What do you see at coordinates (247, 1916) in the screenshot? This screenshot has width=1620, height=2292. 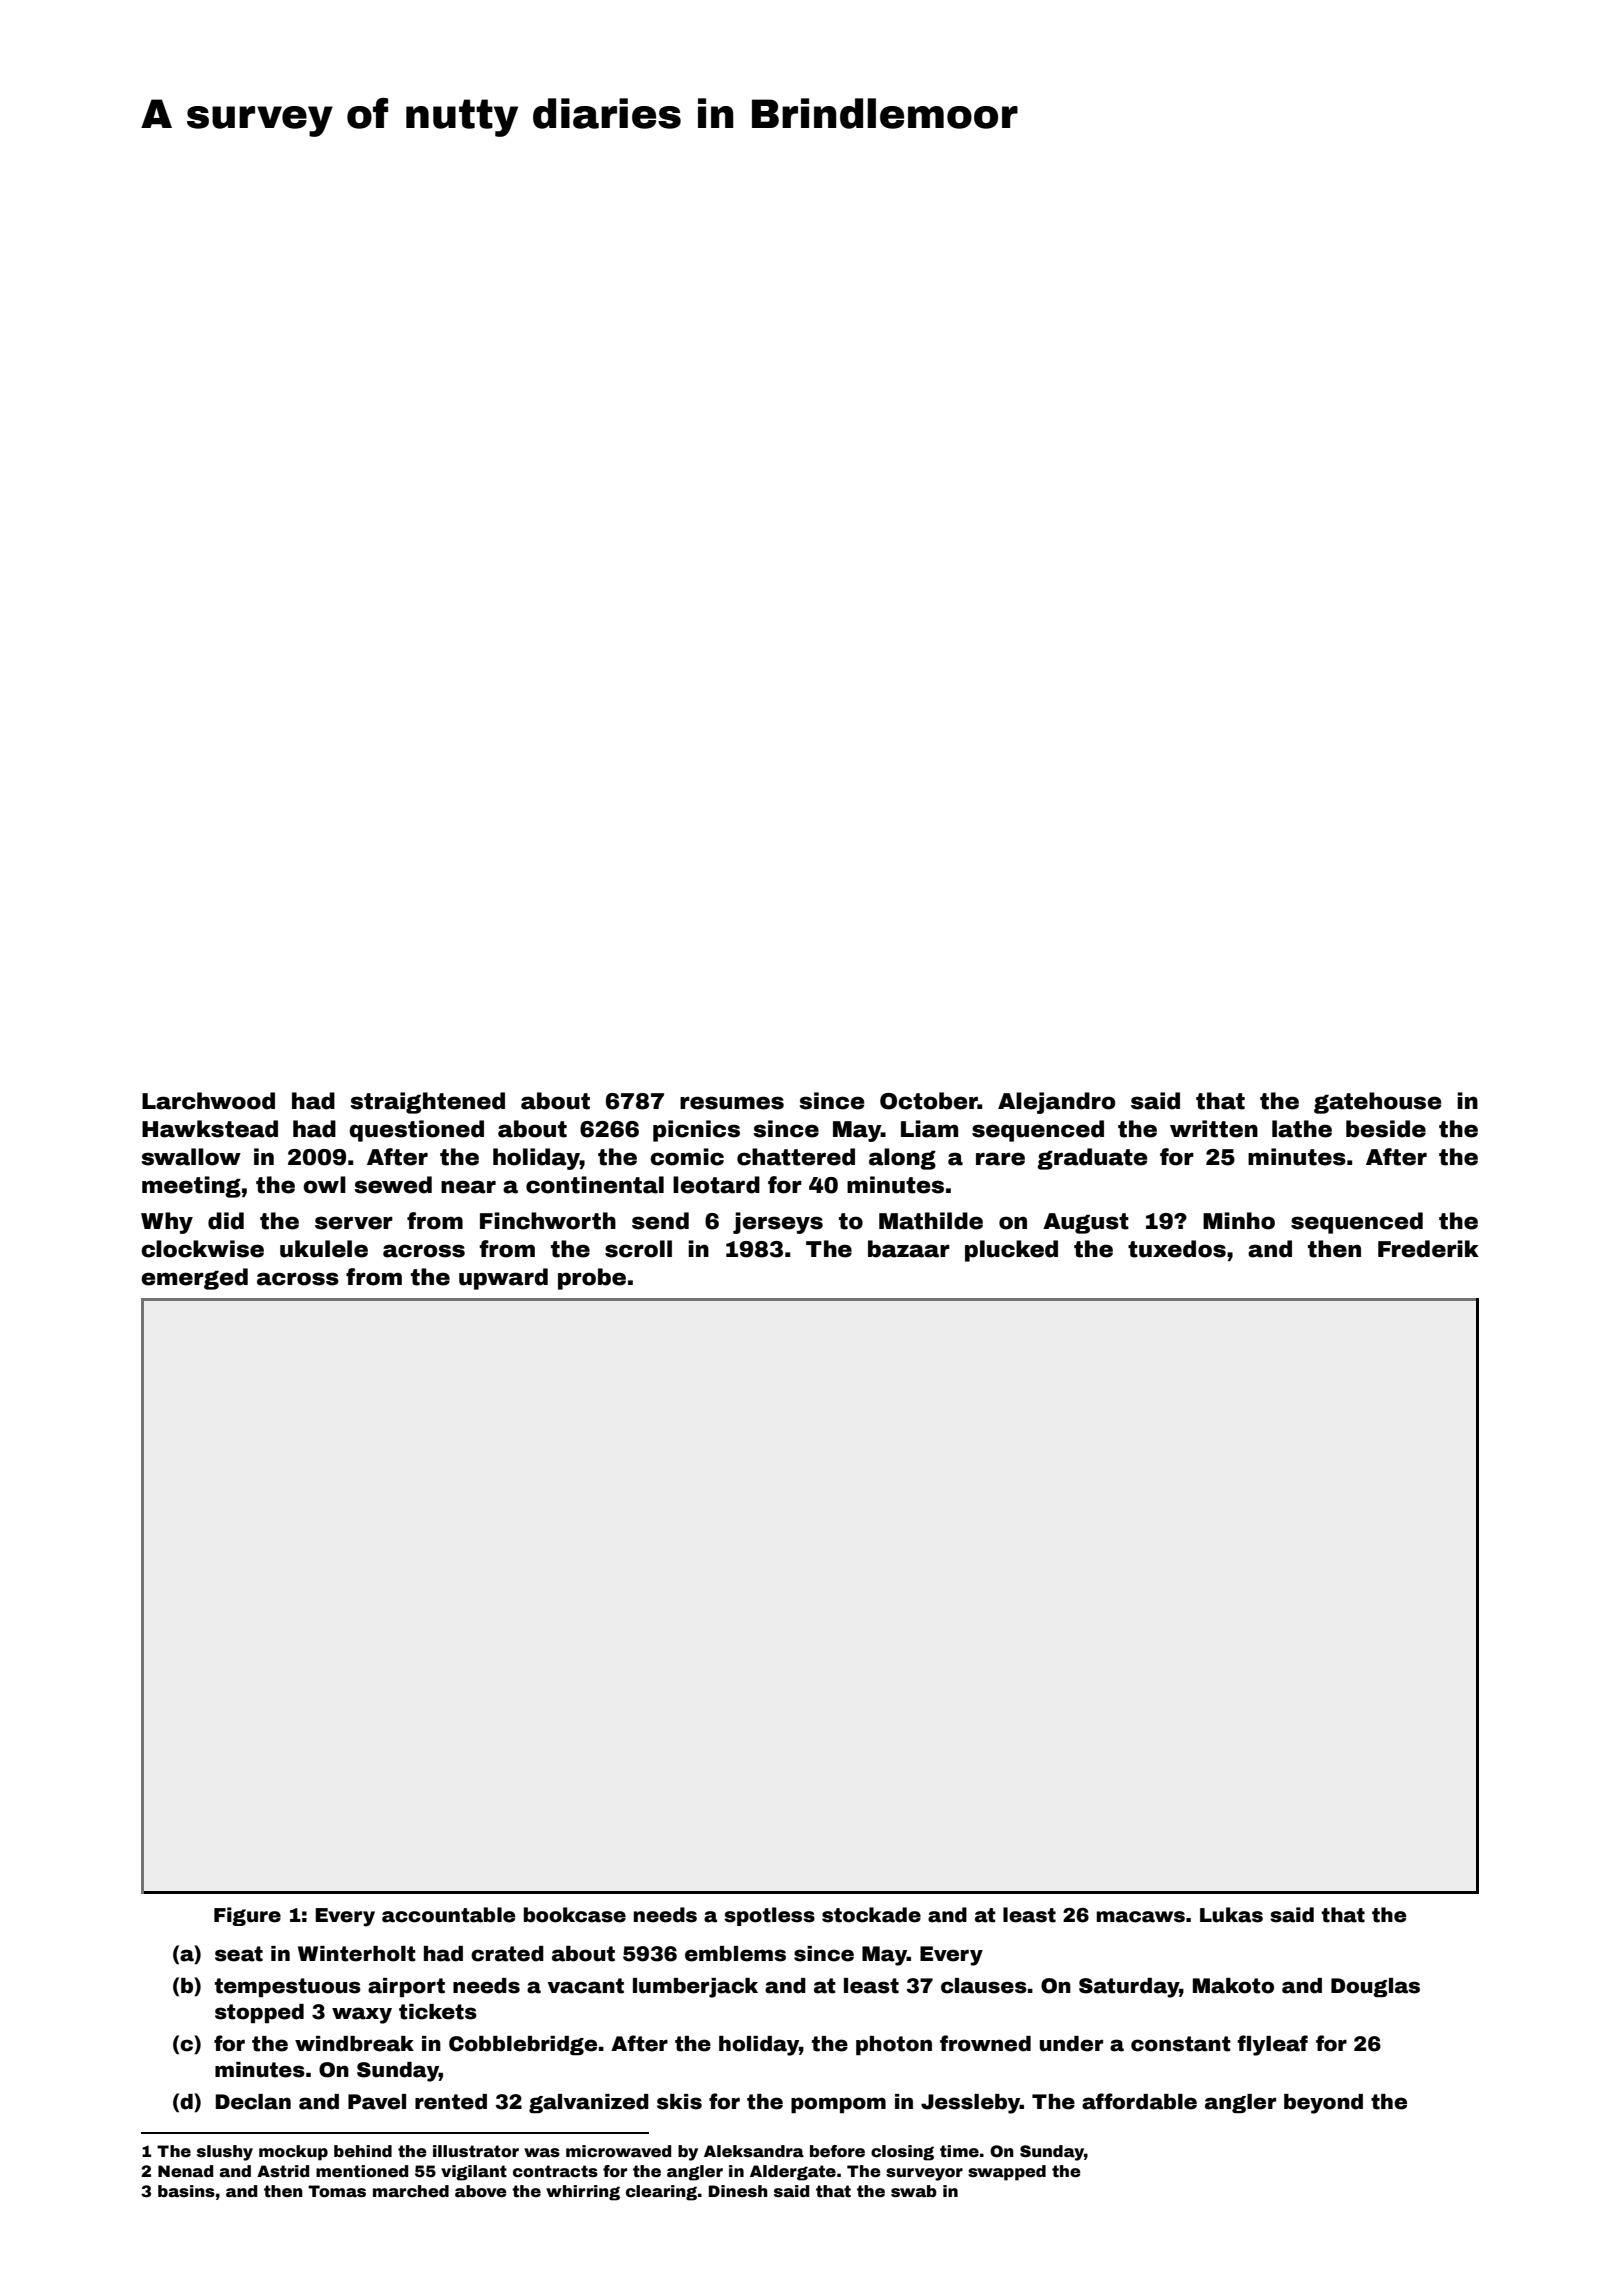 I see `Figure` at bounding box center [247, 1916].
